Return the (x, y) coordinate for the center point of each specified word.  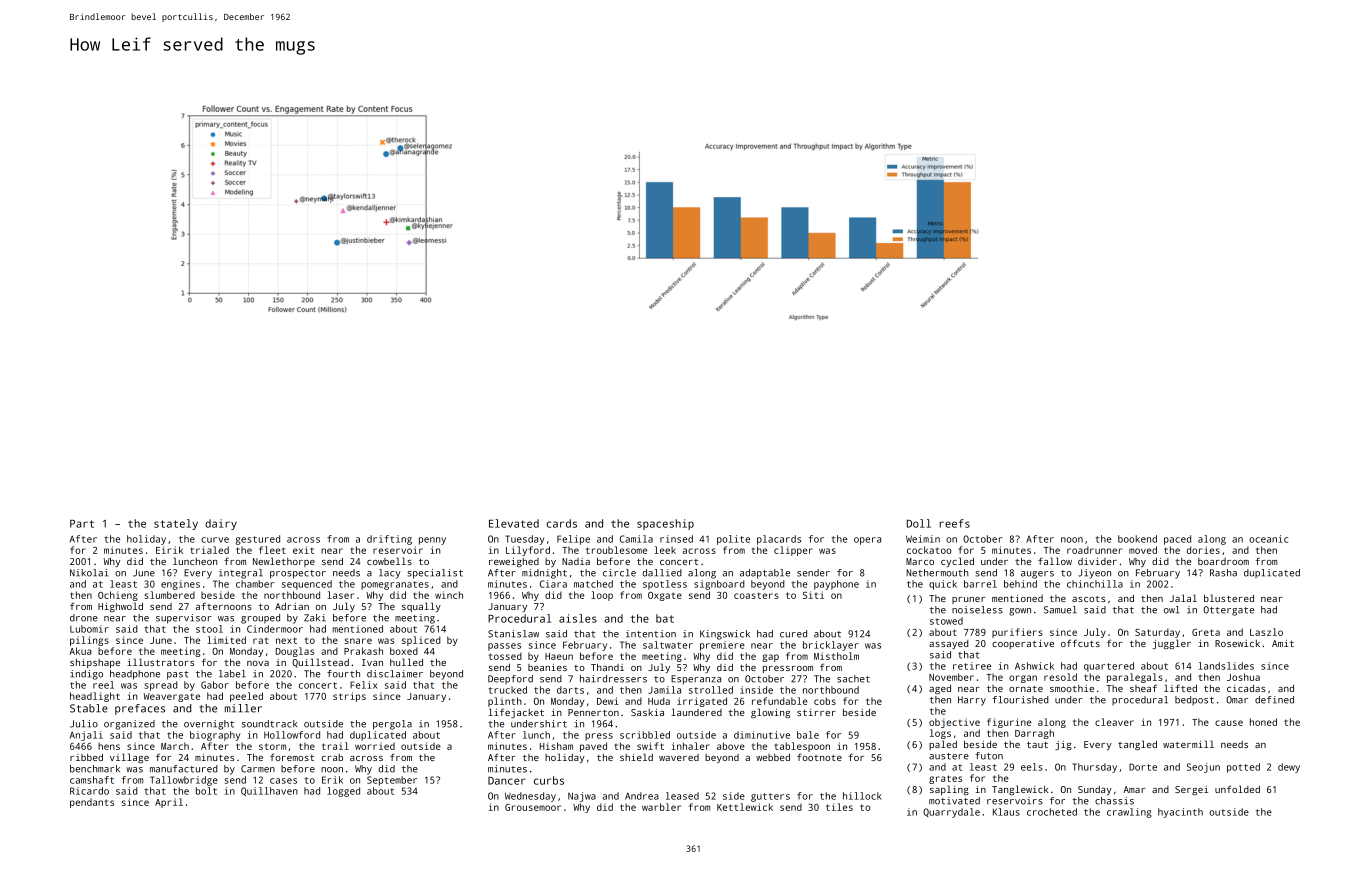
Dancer (507, 781)
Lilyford (528, 551)
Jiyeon (1094, 574)
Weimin (923, 539)
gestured (257, 540)
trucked (507, 690)
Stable (89, 708)
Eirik (169, 550)
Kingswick (725, 635)
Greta (1206, 632)
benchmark (95, 769)
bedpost (1194, 700)
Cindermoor (275, 629)
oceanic (1268, 539)
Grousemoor (533, 807)
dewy (1289, 768)
